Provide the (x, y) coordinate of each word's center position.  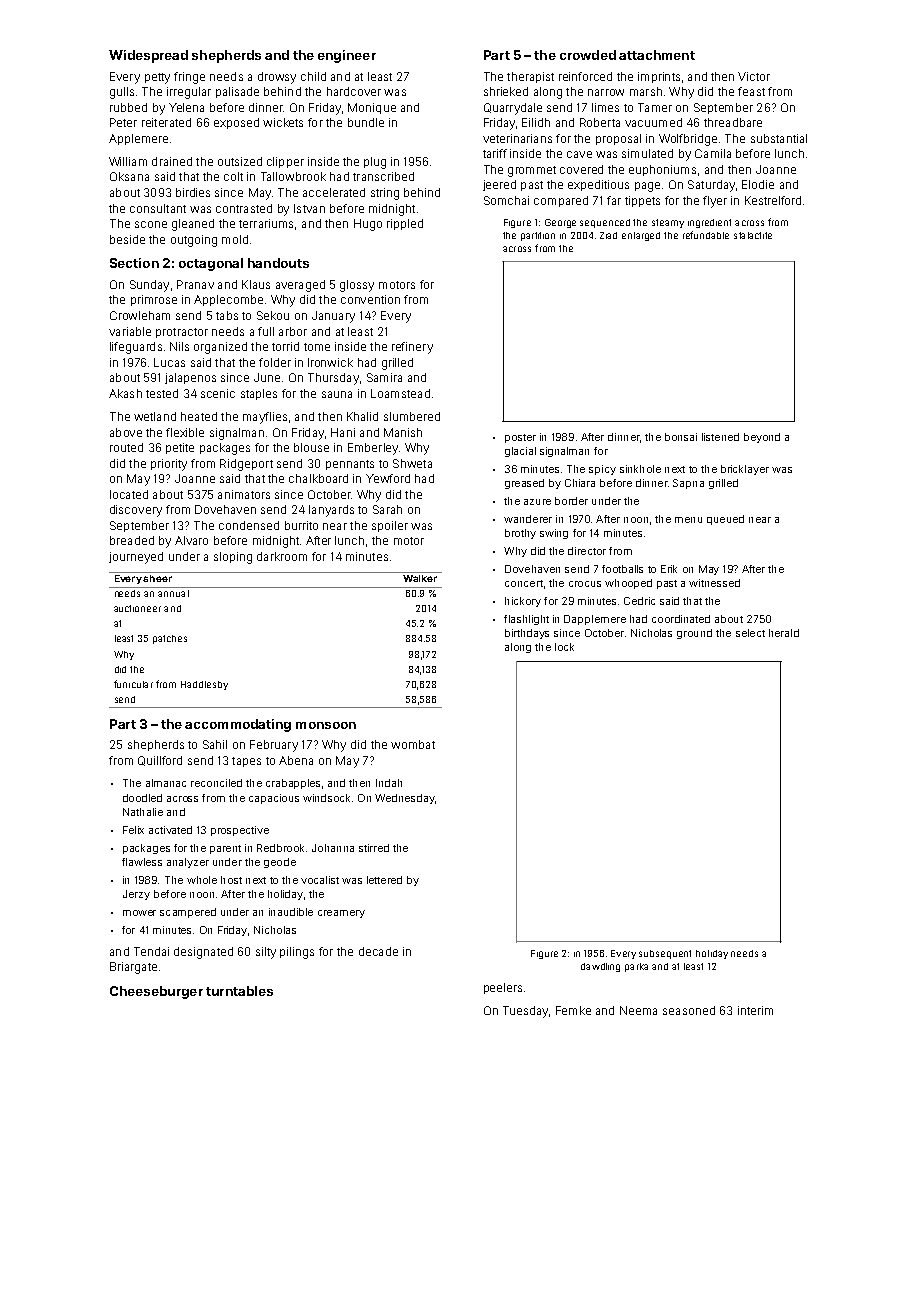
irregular (189, 93)
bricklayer (745, 470)
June (267, 377)
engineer (347, 56)
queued (725, 520)
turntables (239, 991)
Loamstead (400, 393)
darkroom (282, 556)
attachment (657, 55)
